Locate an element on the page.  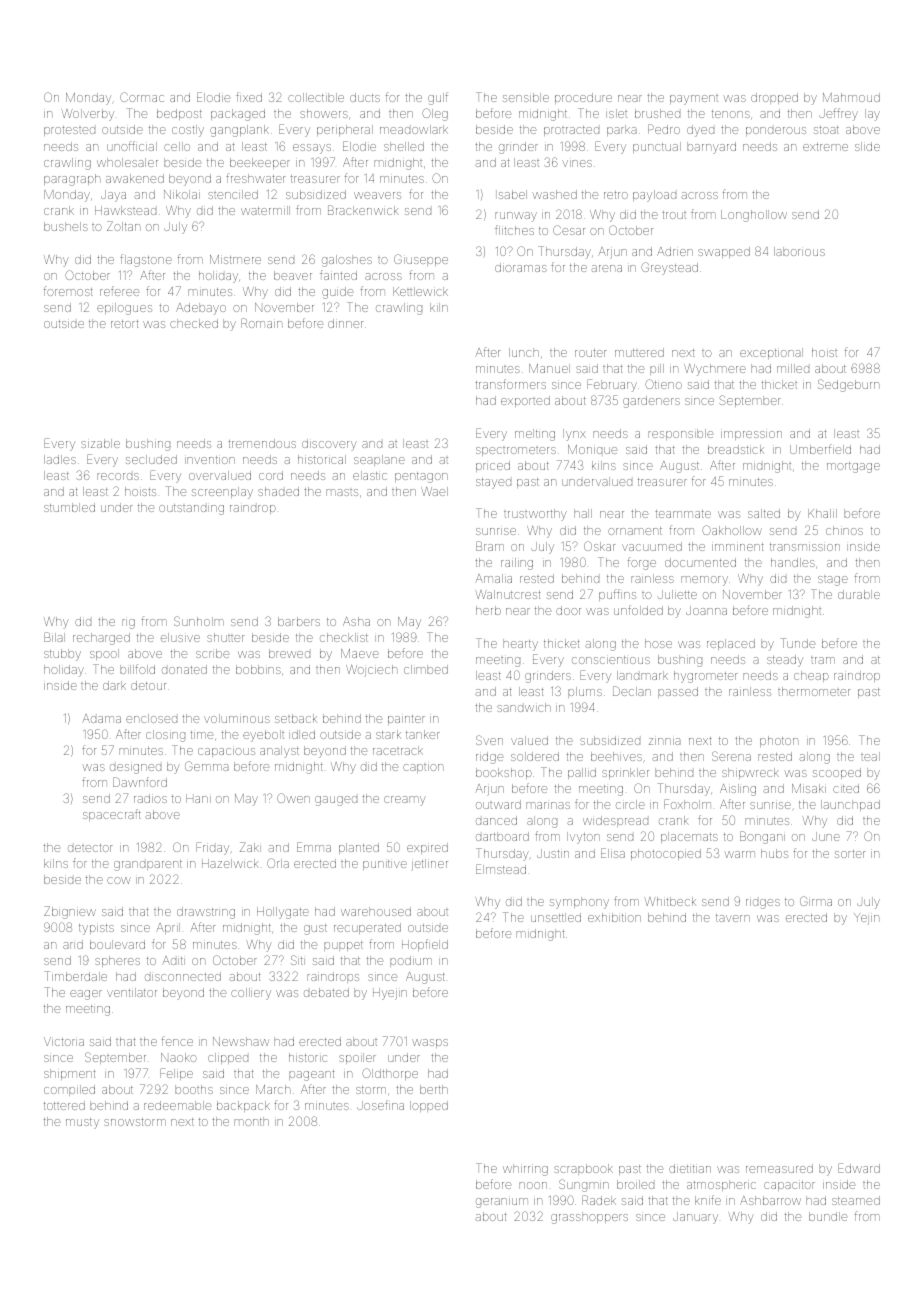
Kettlewick is located at coordinates (420, 291).
